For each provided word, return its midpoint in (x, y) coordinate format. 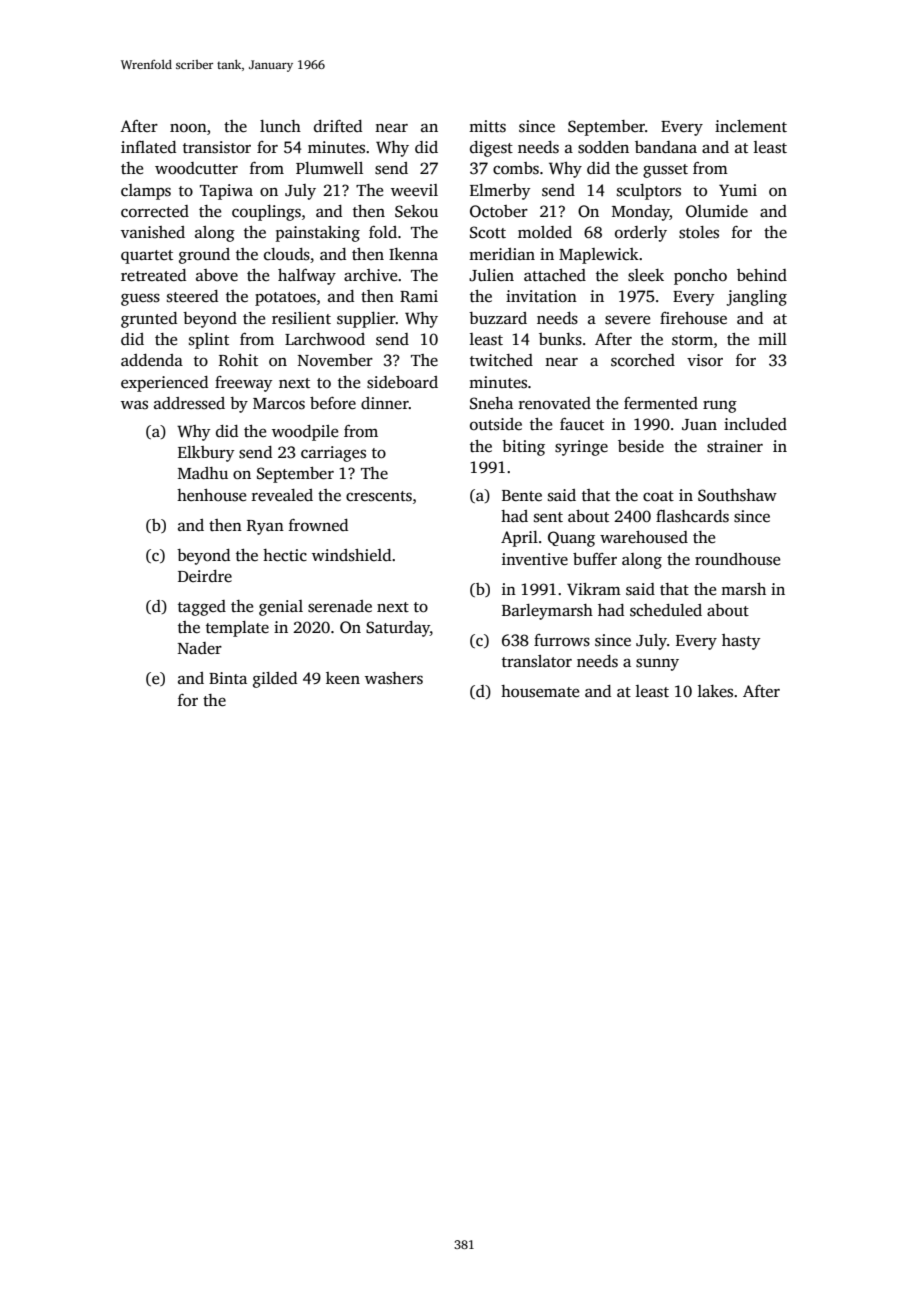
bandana (666, 147)
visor (705, 360)
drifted (338, 126)
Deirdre (205, 576)
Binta (228, 678)
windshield (351, 555)
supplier (366, 320)
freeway (244, 384)
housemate (540, 691)
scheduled (666, 610)
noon (188, 128)
